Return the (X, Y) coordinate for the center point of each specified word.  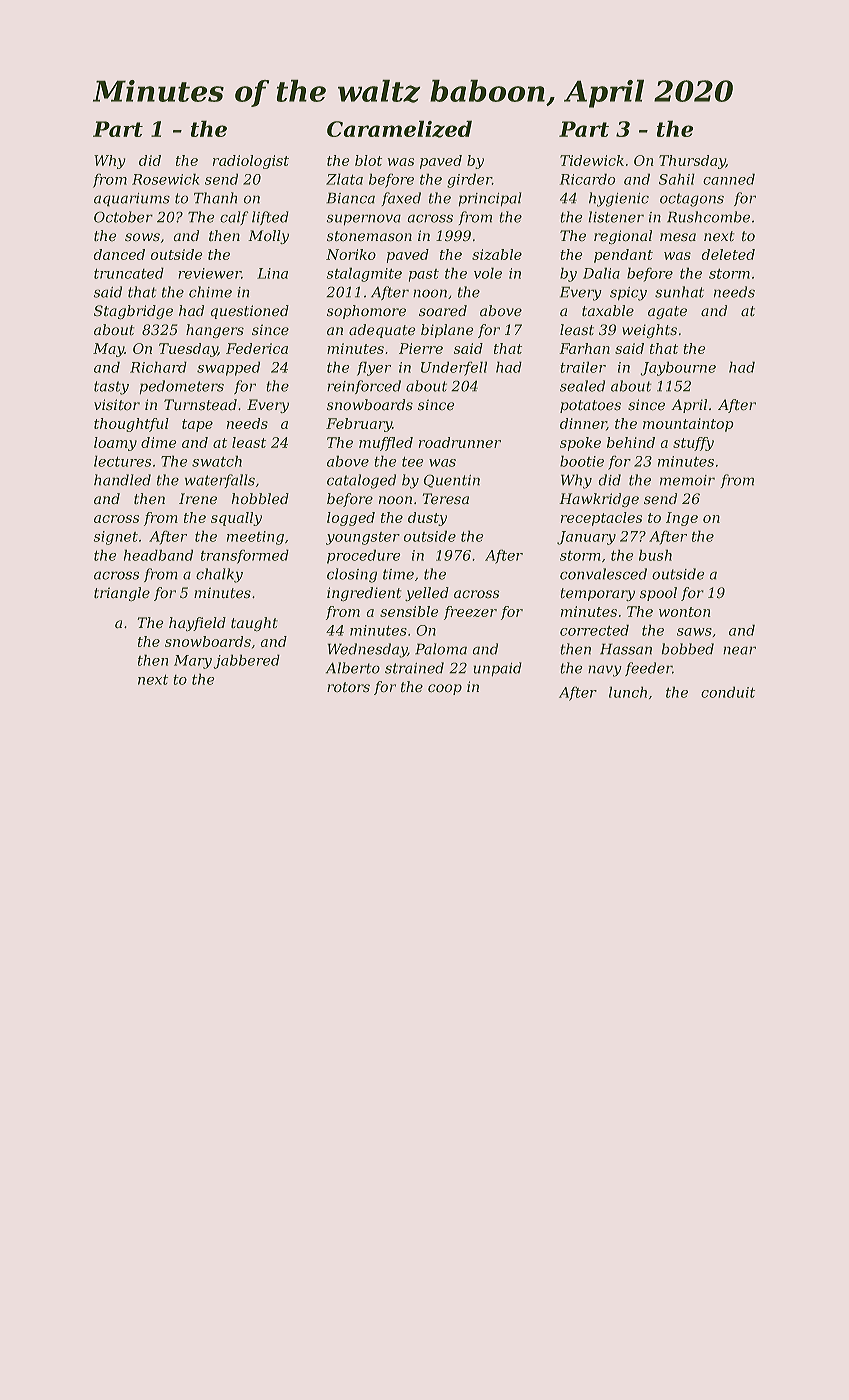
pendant (623, 256)
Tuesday (188, 350)
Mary (193, 662)
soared (443, 311)
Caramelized (399, 129)
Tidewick (592, 160)
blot (368, 160)
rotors (348, 687)
